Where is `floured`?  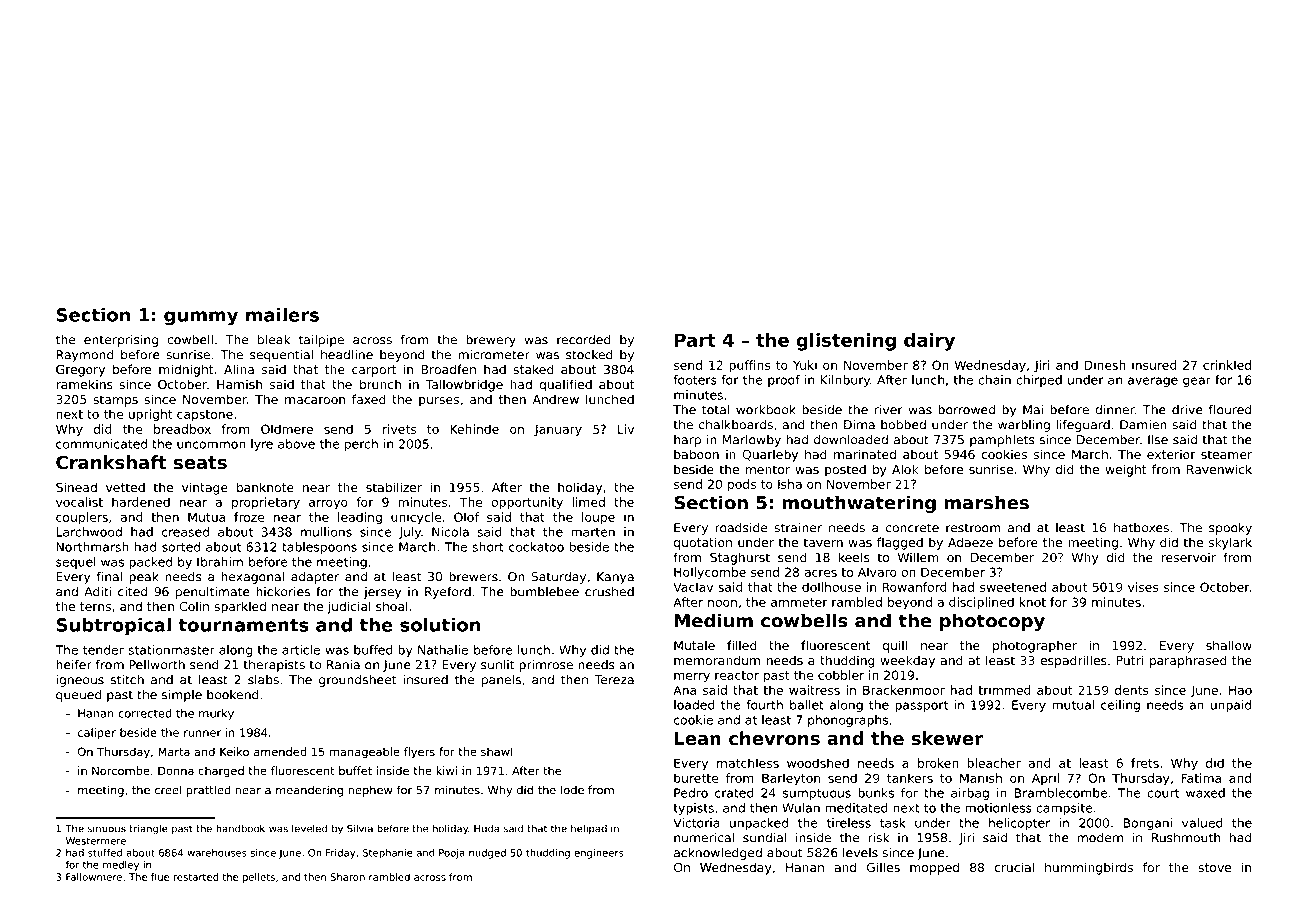 floured is located at coordinates (1230, 409).
